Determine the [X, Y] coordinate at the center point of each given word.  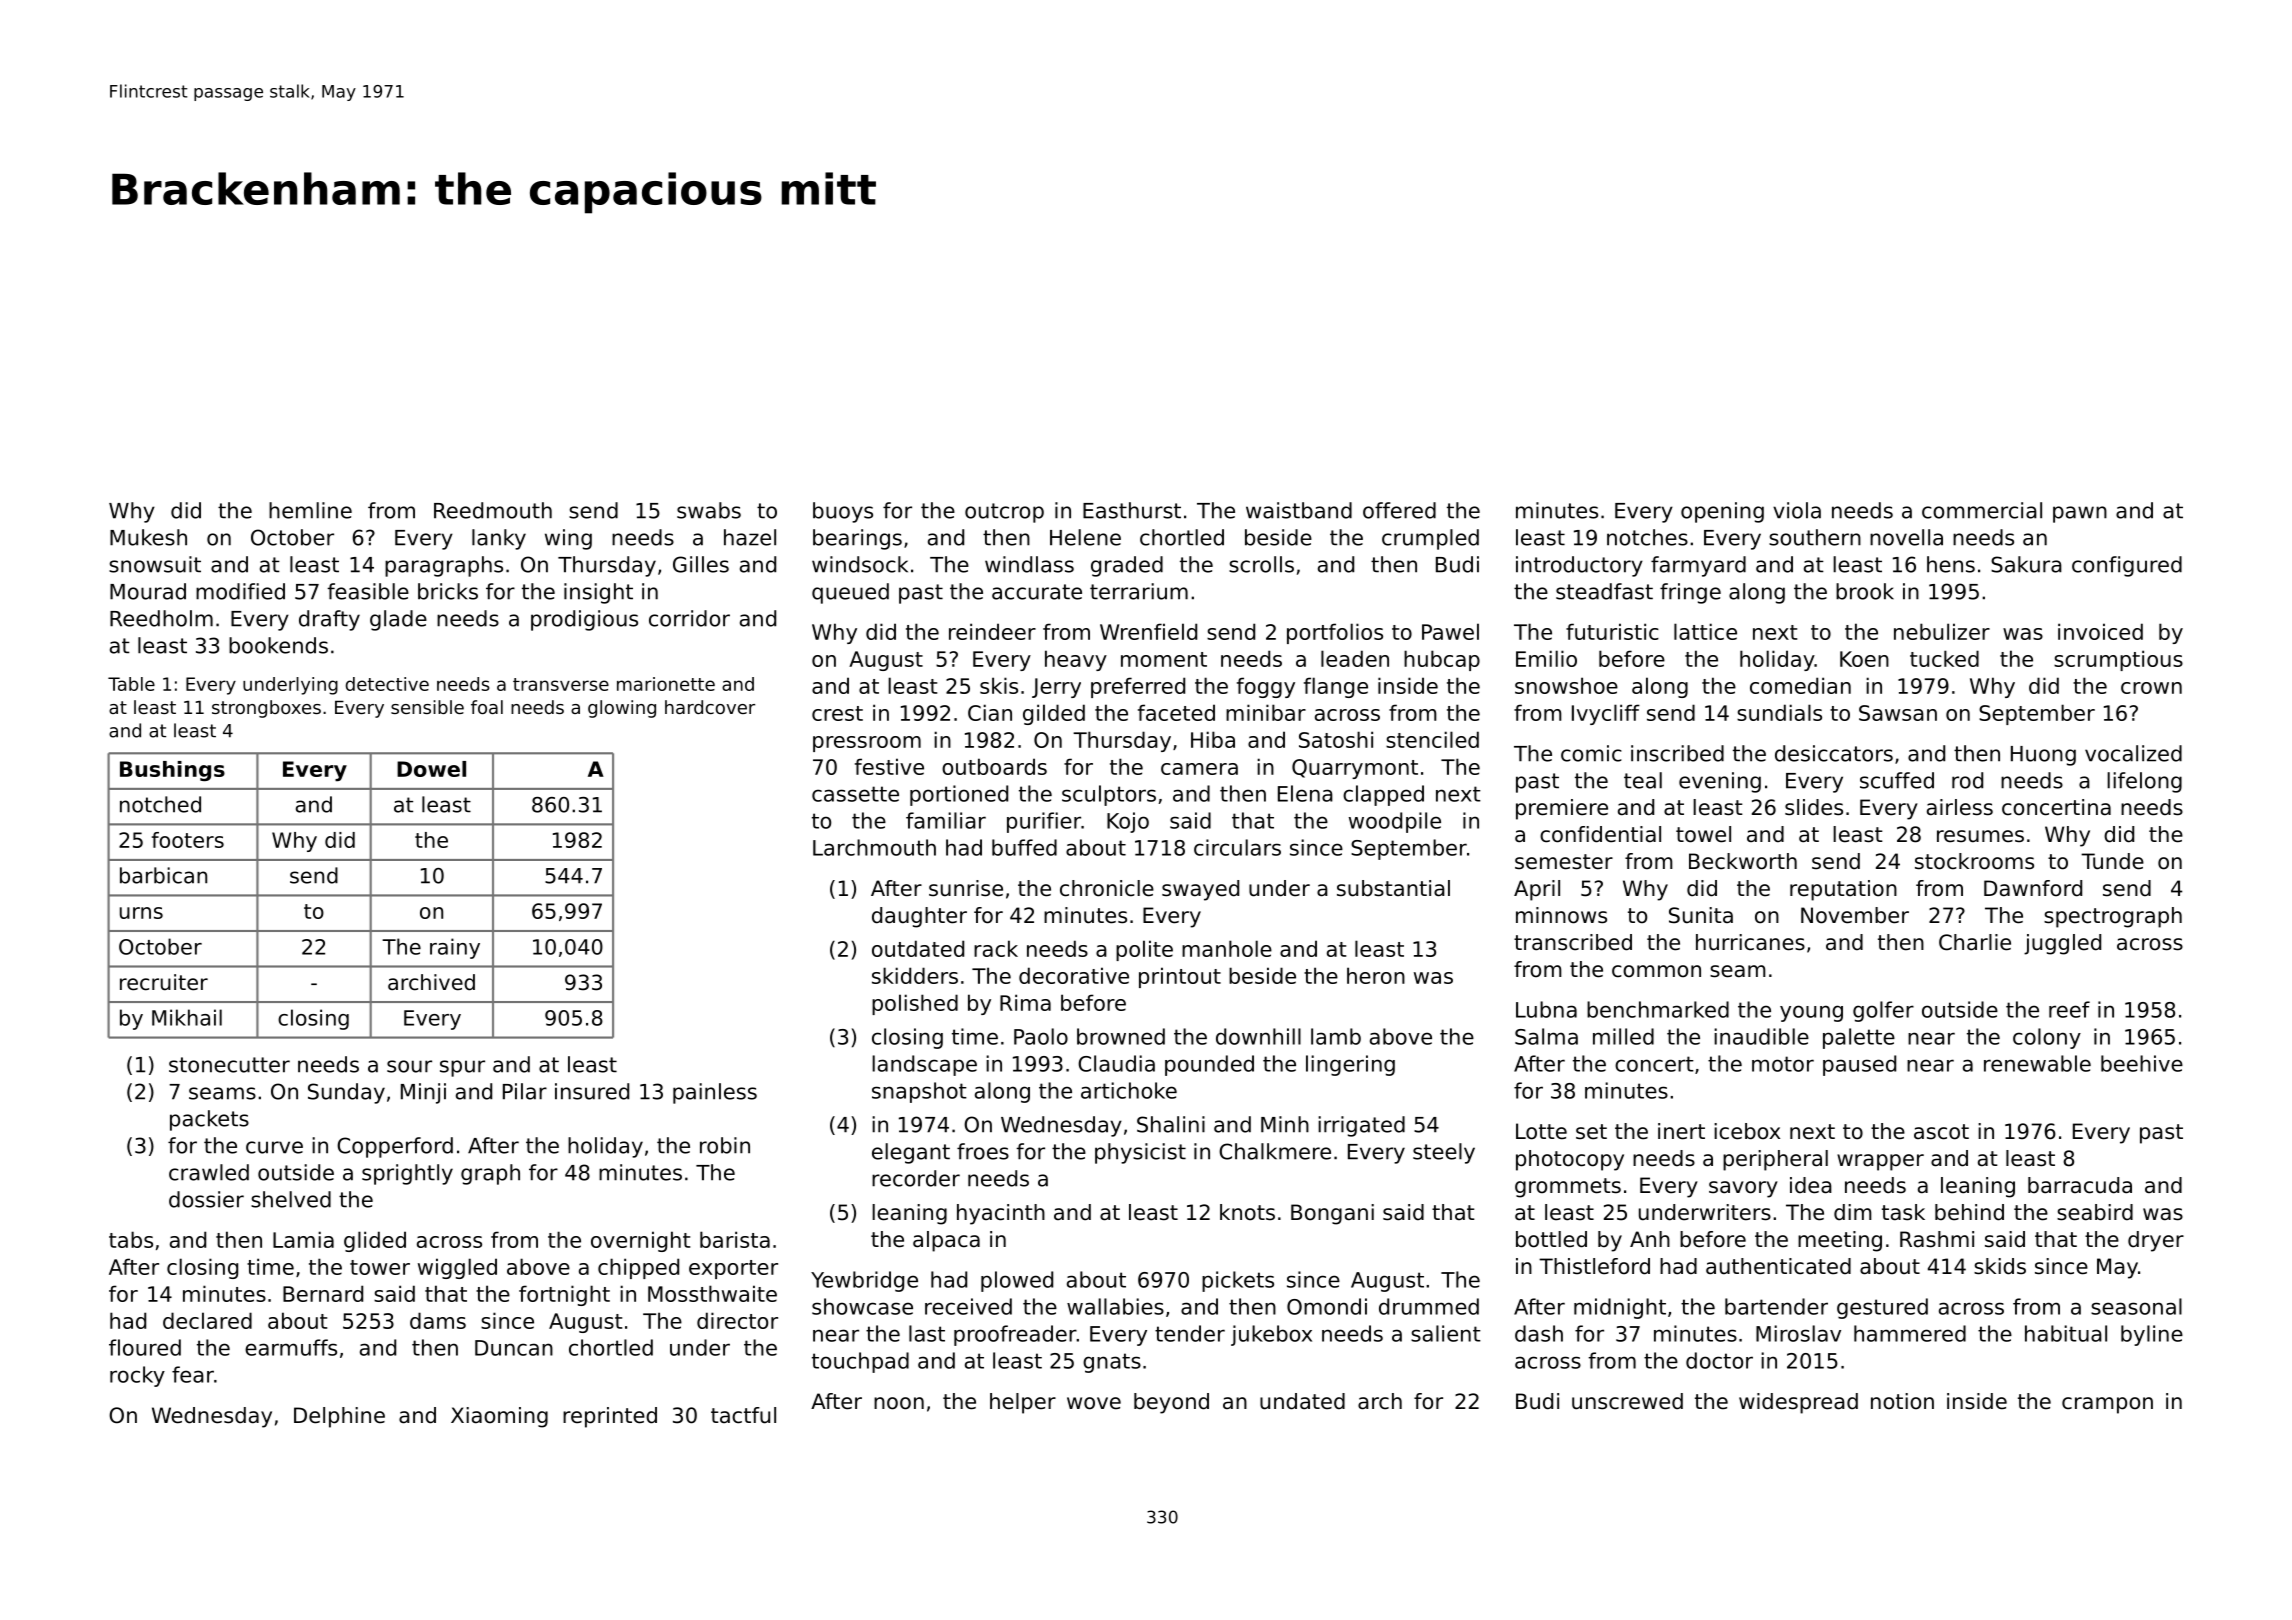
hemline [310, 510]
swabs [709, 510]
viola [1797, 510]
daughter [919, 917]
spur [462, 1068]
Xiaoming [499, 1417]
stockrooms [1974, 861]
